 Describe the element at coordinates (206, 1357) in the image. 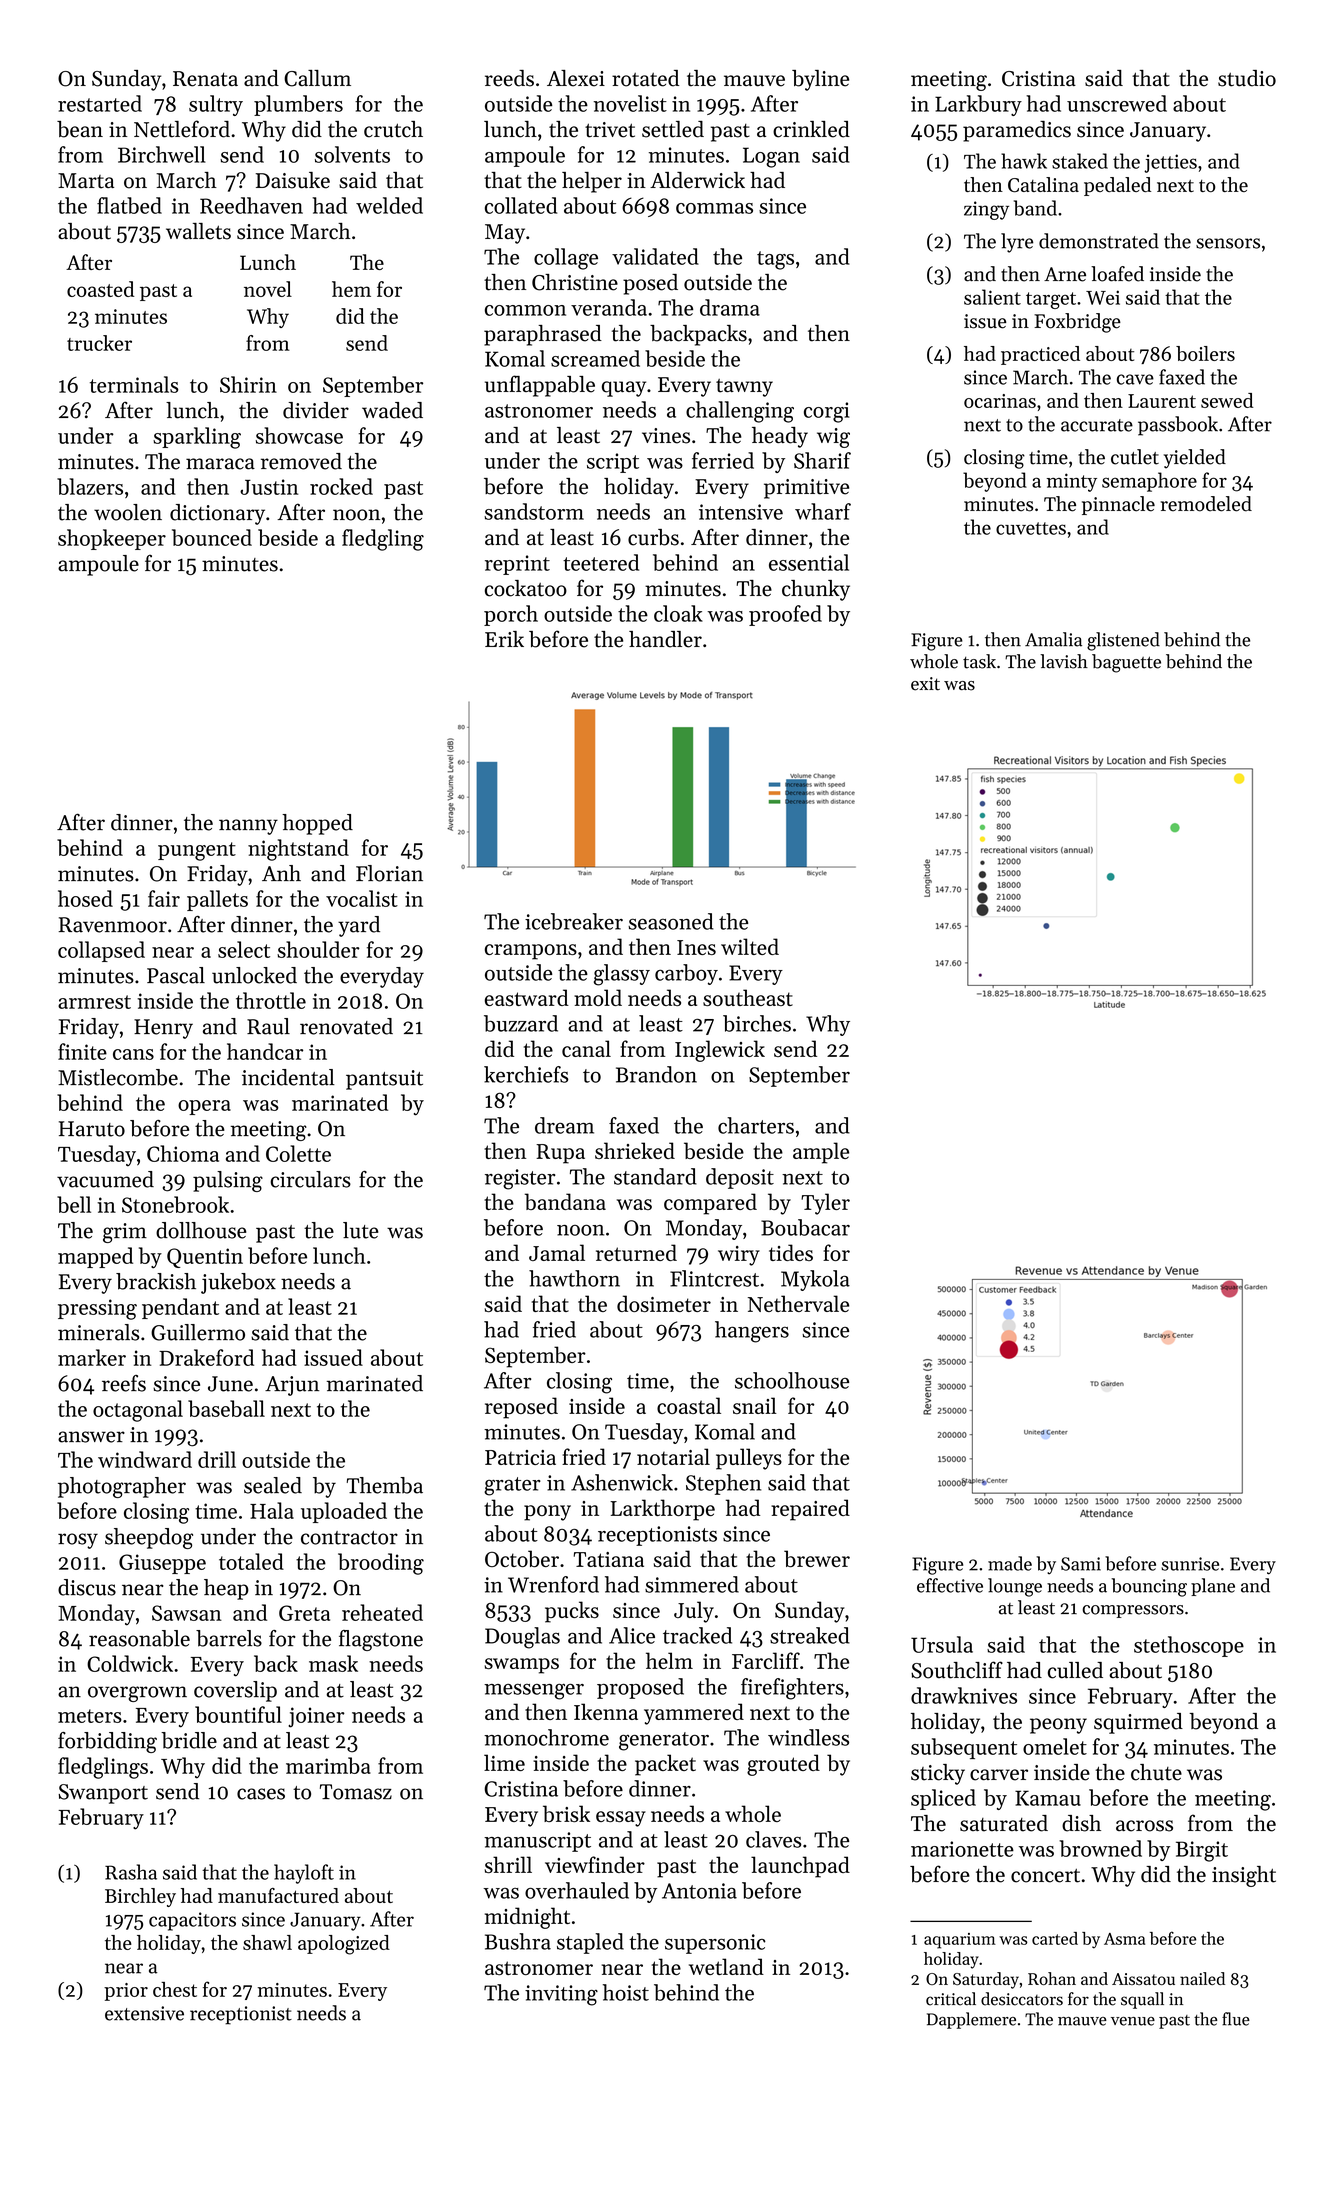

I see `Drakeford` at that location.
